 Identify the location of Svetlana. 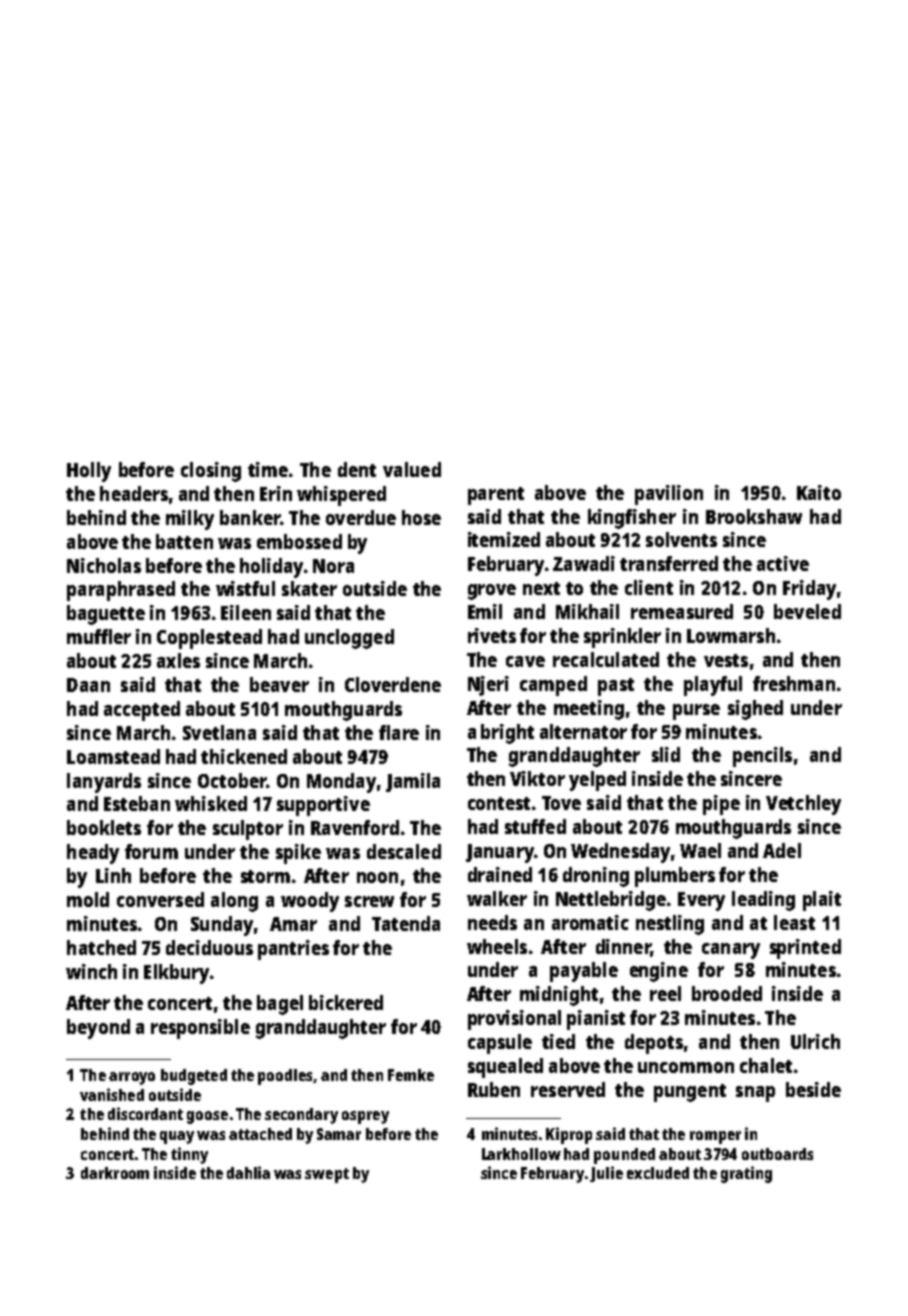
(219, 732).
